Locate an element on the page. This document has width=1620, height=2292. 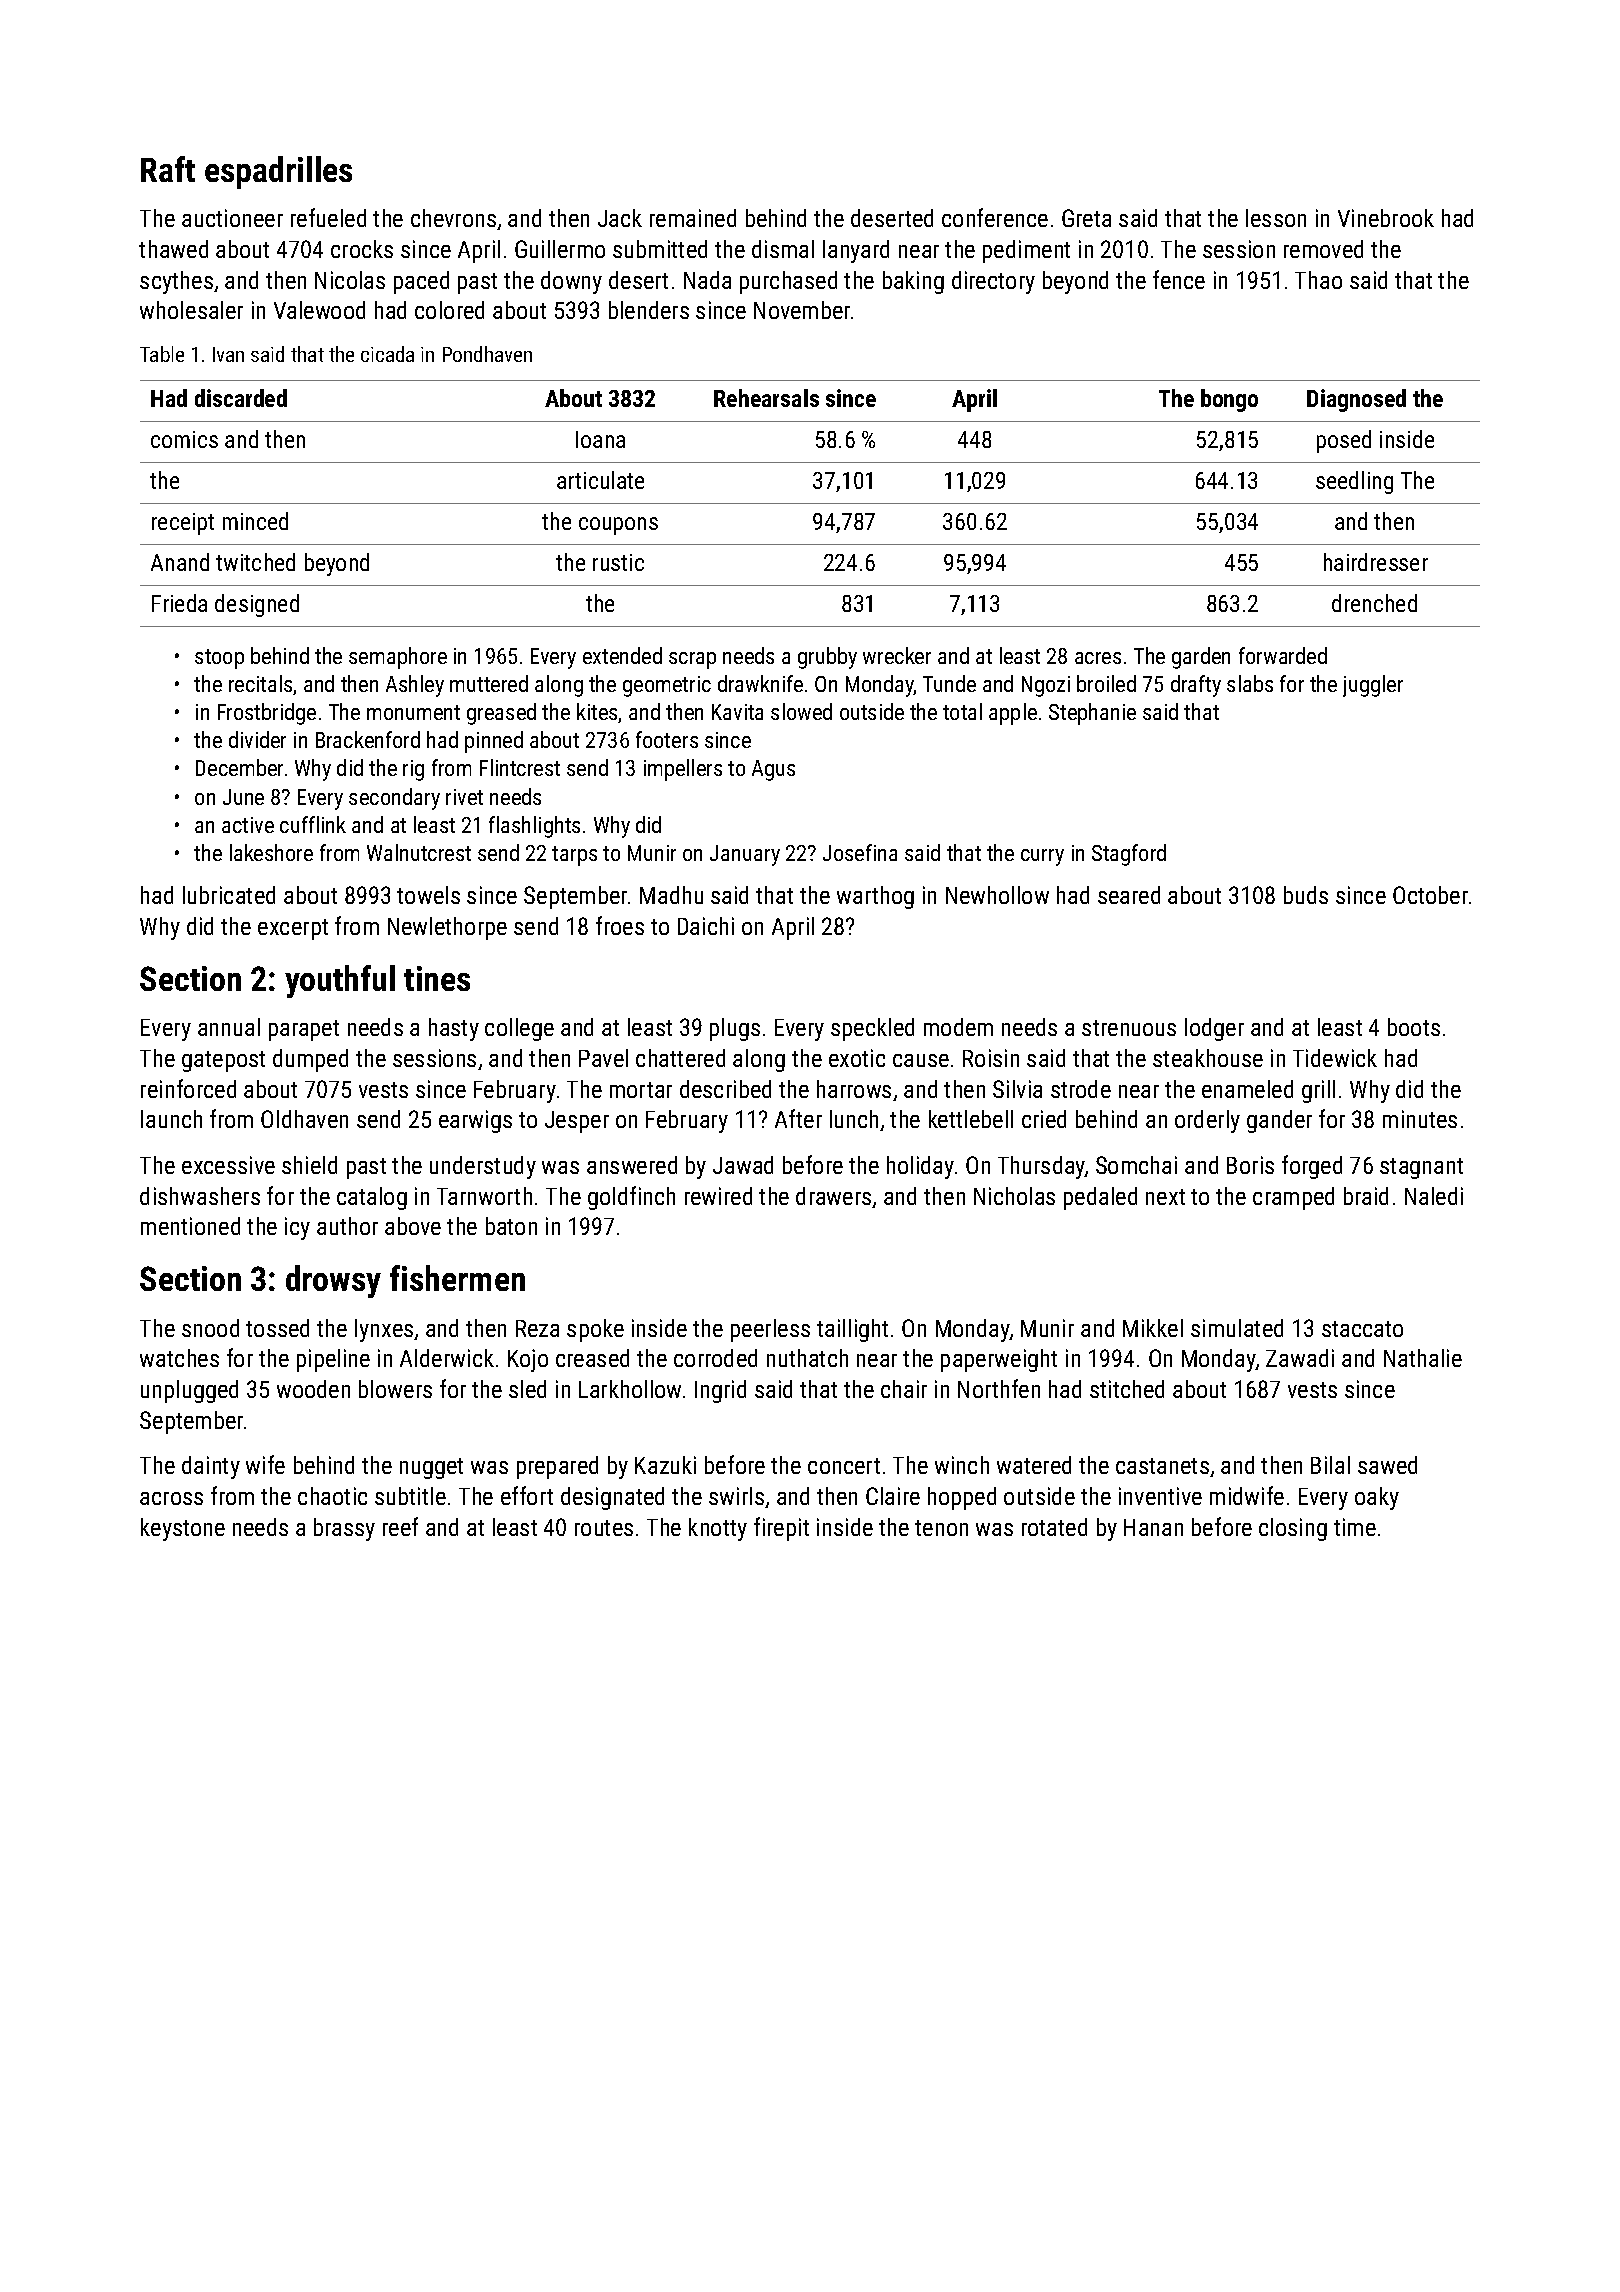
comics is located at coordinates (184, 439).
